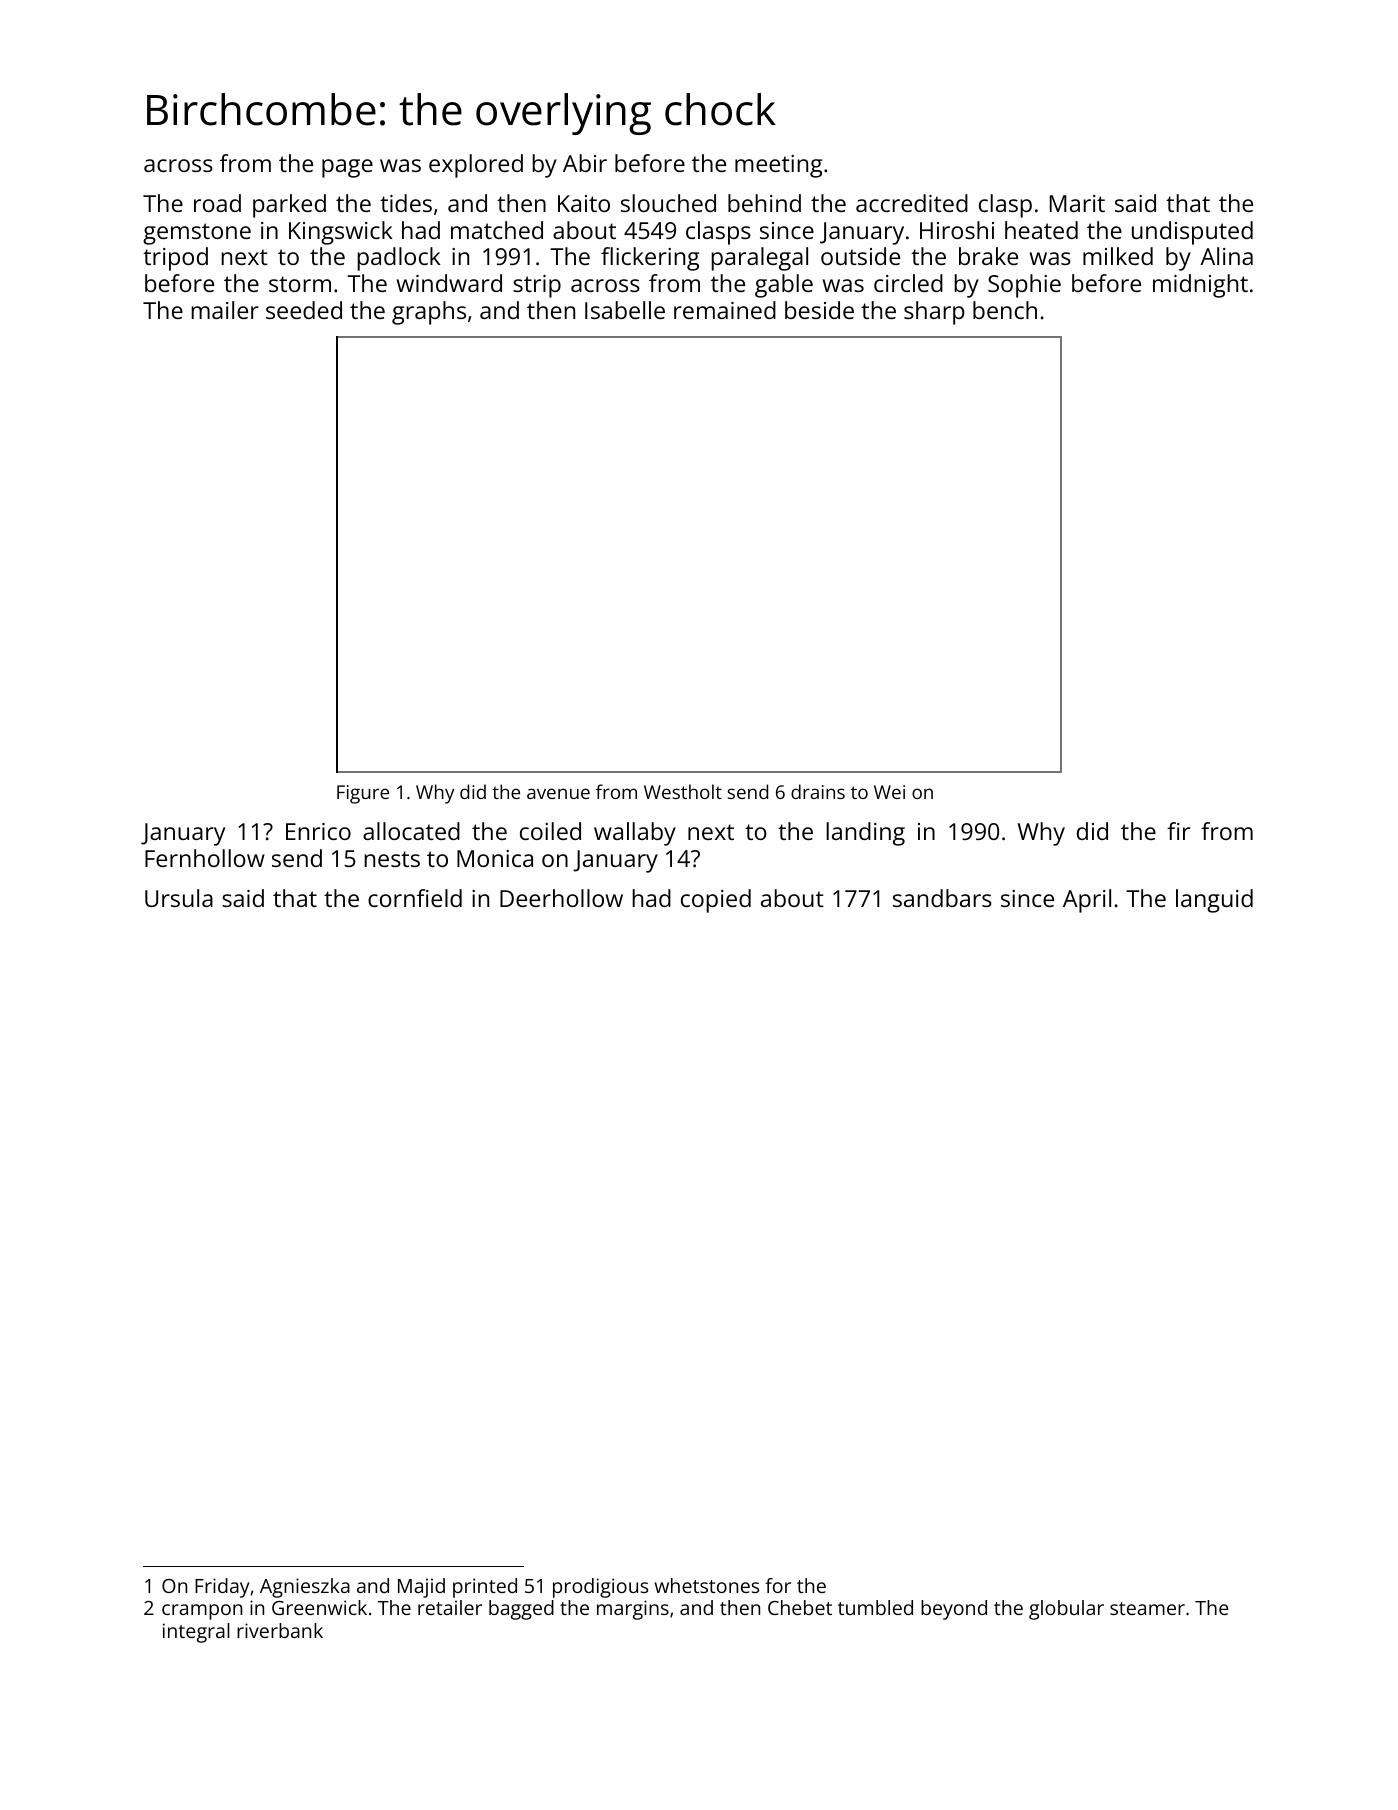  I want to click on copied, so click(716, 901).
